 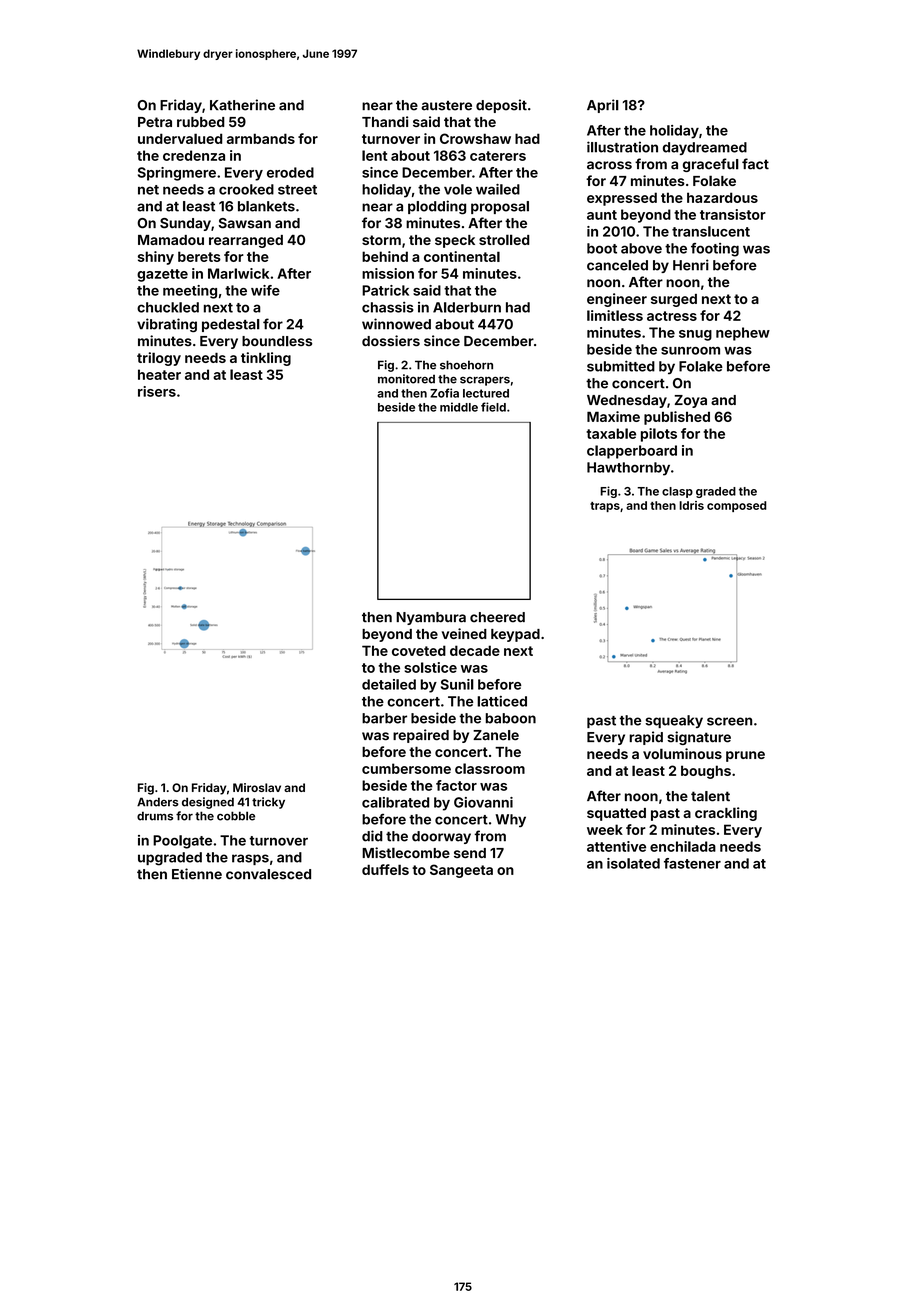 I want to click on detailed, so click(x=389, y=684).
